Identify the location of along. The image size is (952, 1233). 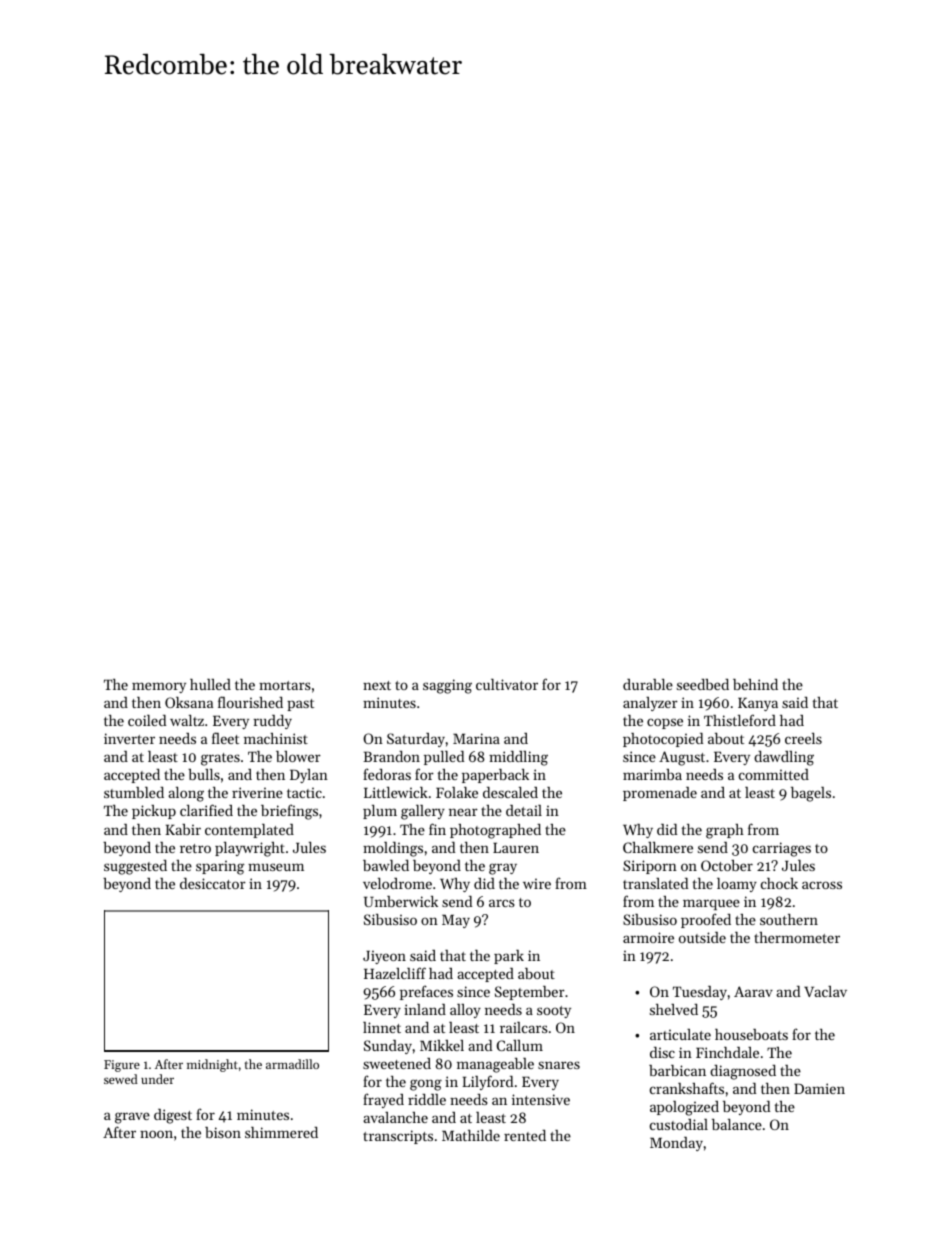
(186, 794).
